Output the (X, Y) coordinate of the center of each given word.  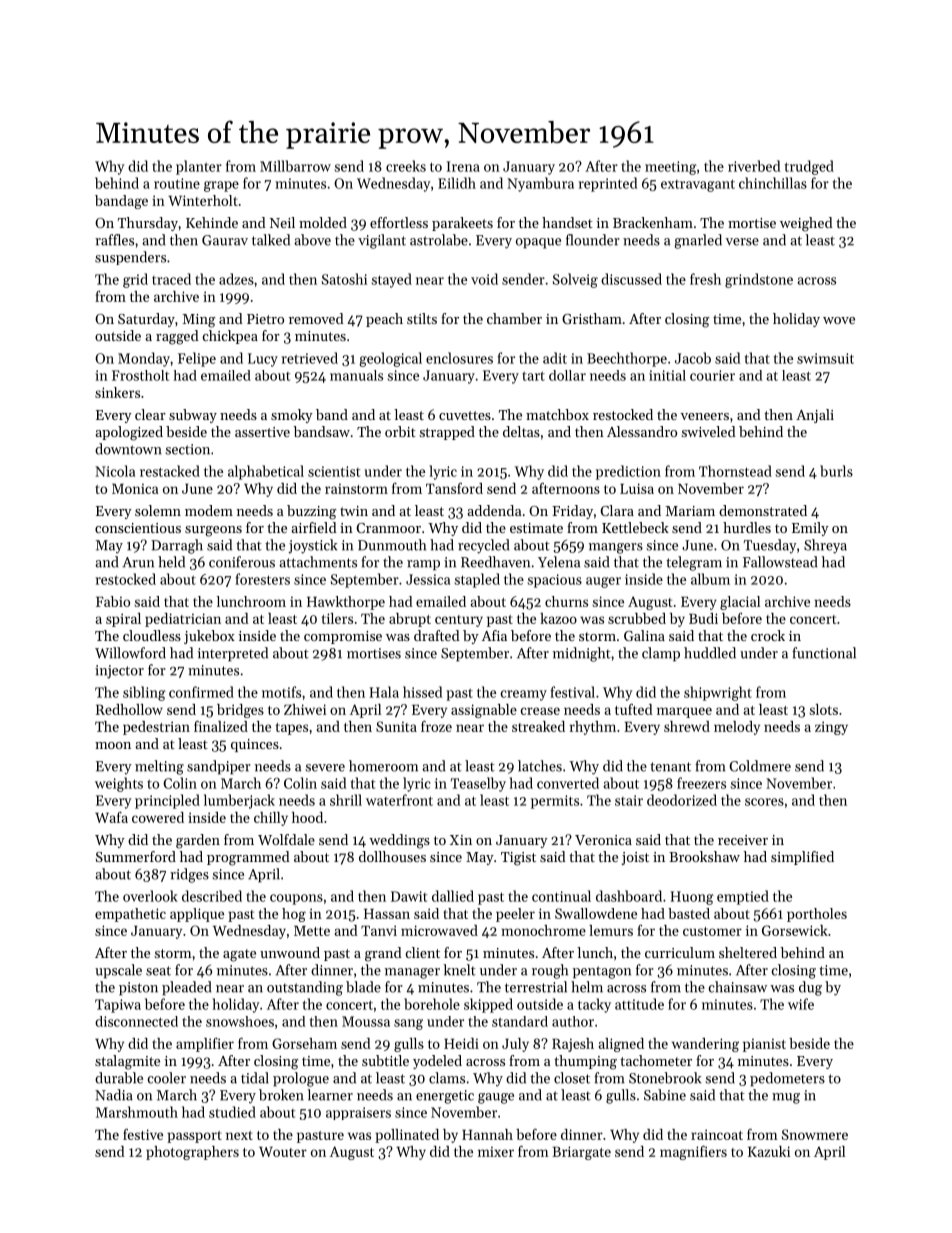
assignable (484, 711)
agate (239, 955)
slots (824, 709)
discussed (631, 279)
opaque (538, 243)
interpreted (233, 654)
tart (533, 376)
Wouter (283, 1152)
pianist (764, 1045)
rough (550, 971)
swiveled (709, 431)
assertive (262, 432)
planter (199, 167)
